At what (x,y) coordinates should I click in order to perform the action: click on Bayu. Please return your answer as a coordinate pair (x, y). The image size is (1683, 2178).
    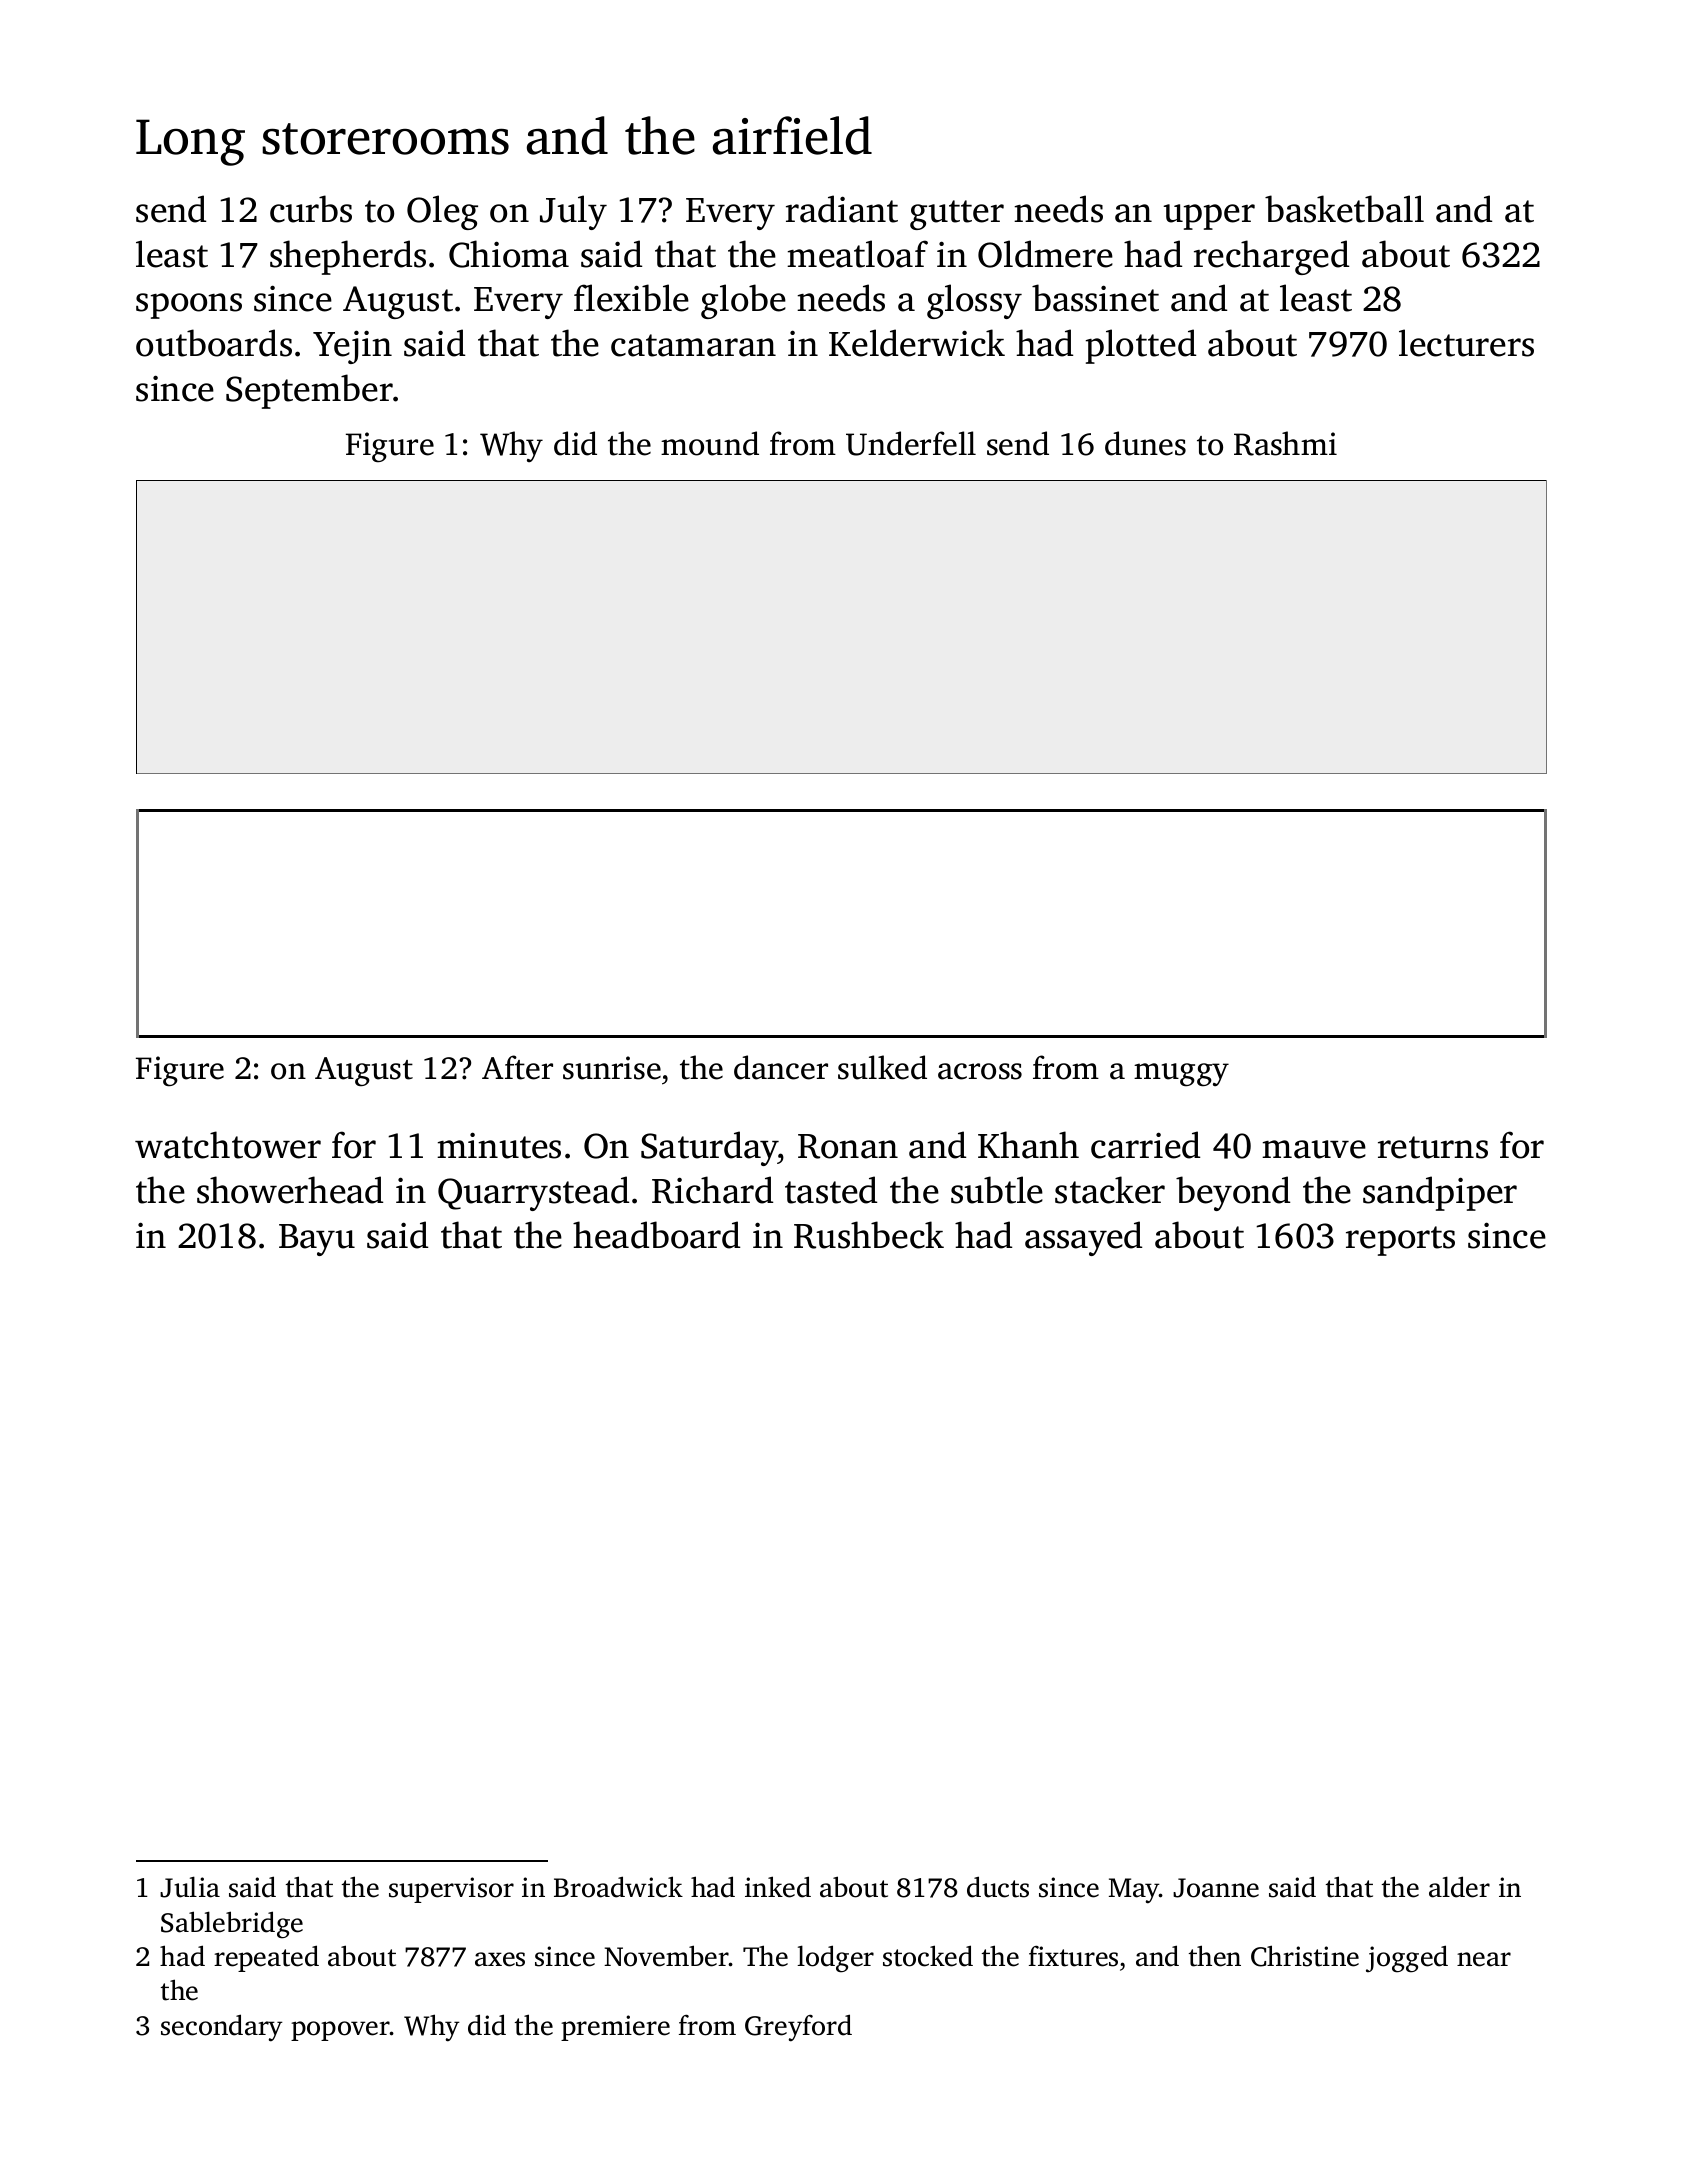
    Looking at the image, I should click on (317, 1240).
